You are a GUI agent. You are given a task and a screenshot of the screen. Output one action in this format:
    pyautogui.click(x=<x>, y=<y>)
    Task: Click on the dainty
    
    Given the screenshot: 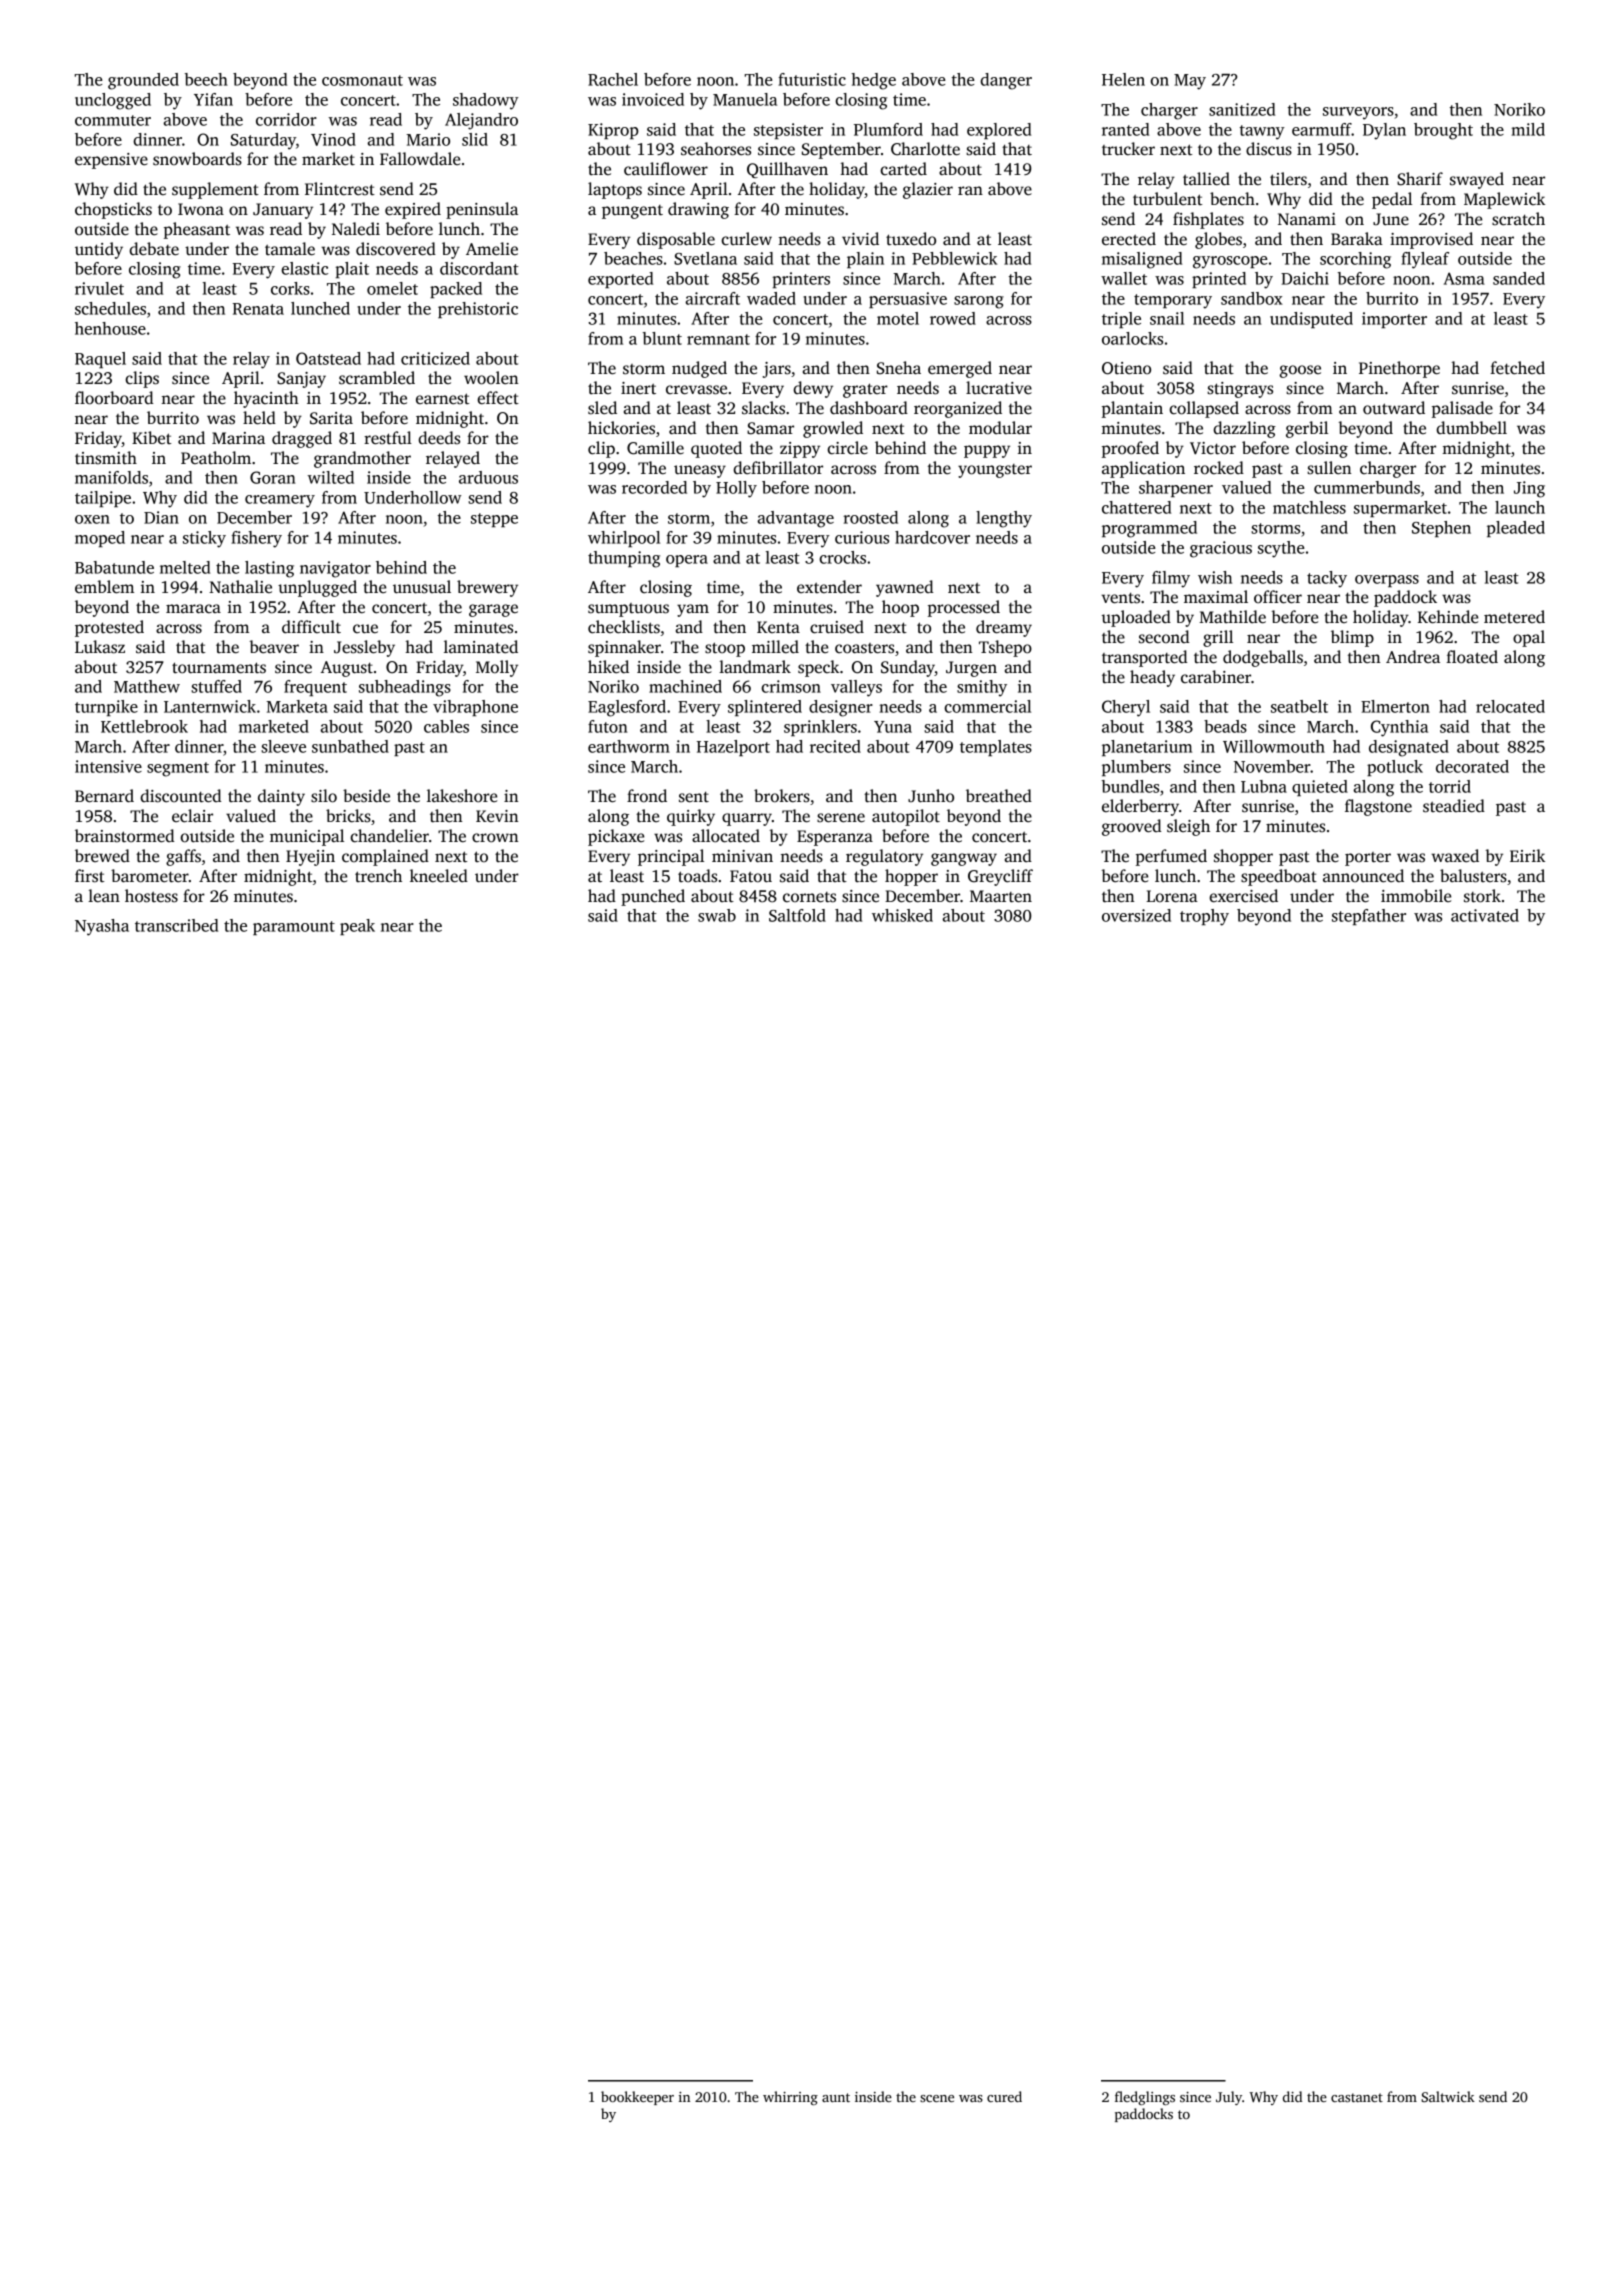 What is the action you would take?
    pyautogui.click(x=281, y=797)
